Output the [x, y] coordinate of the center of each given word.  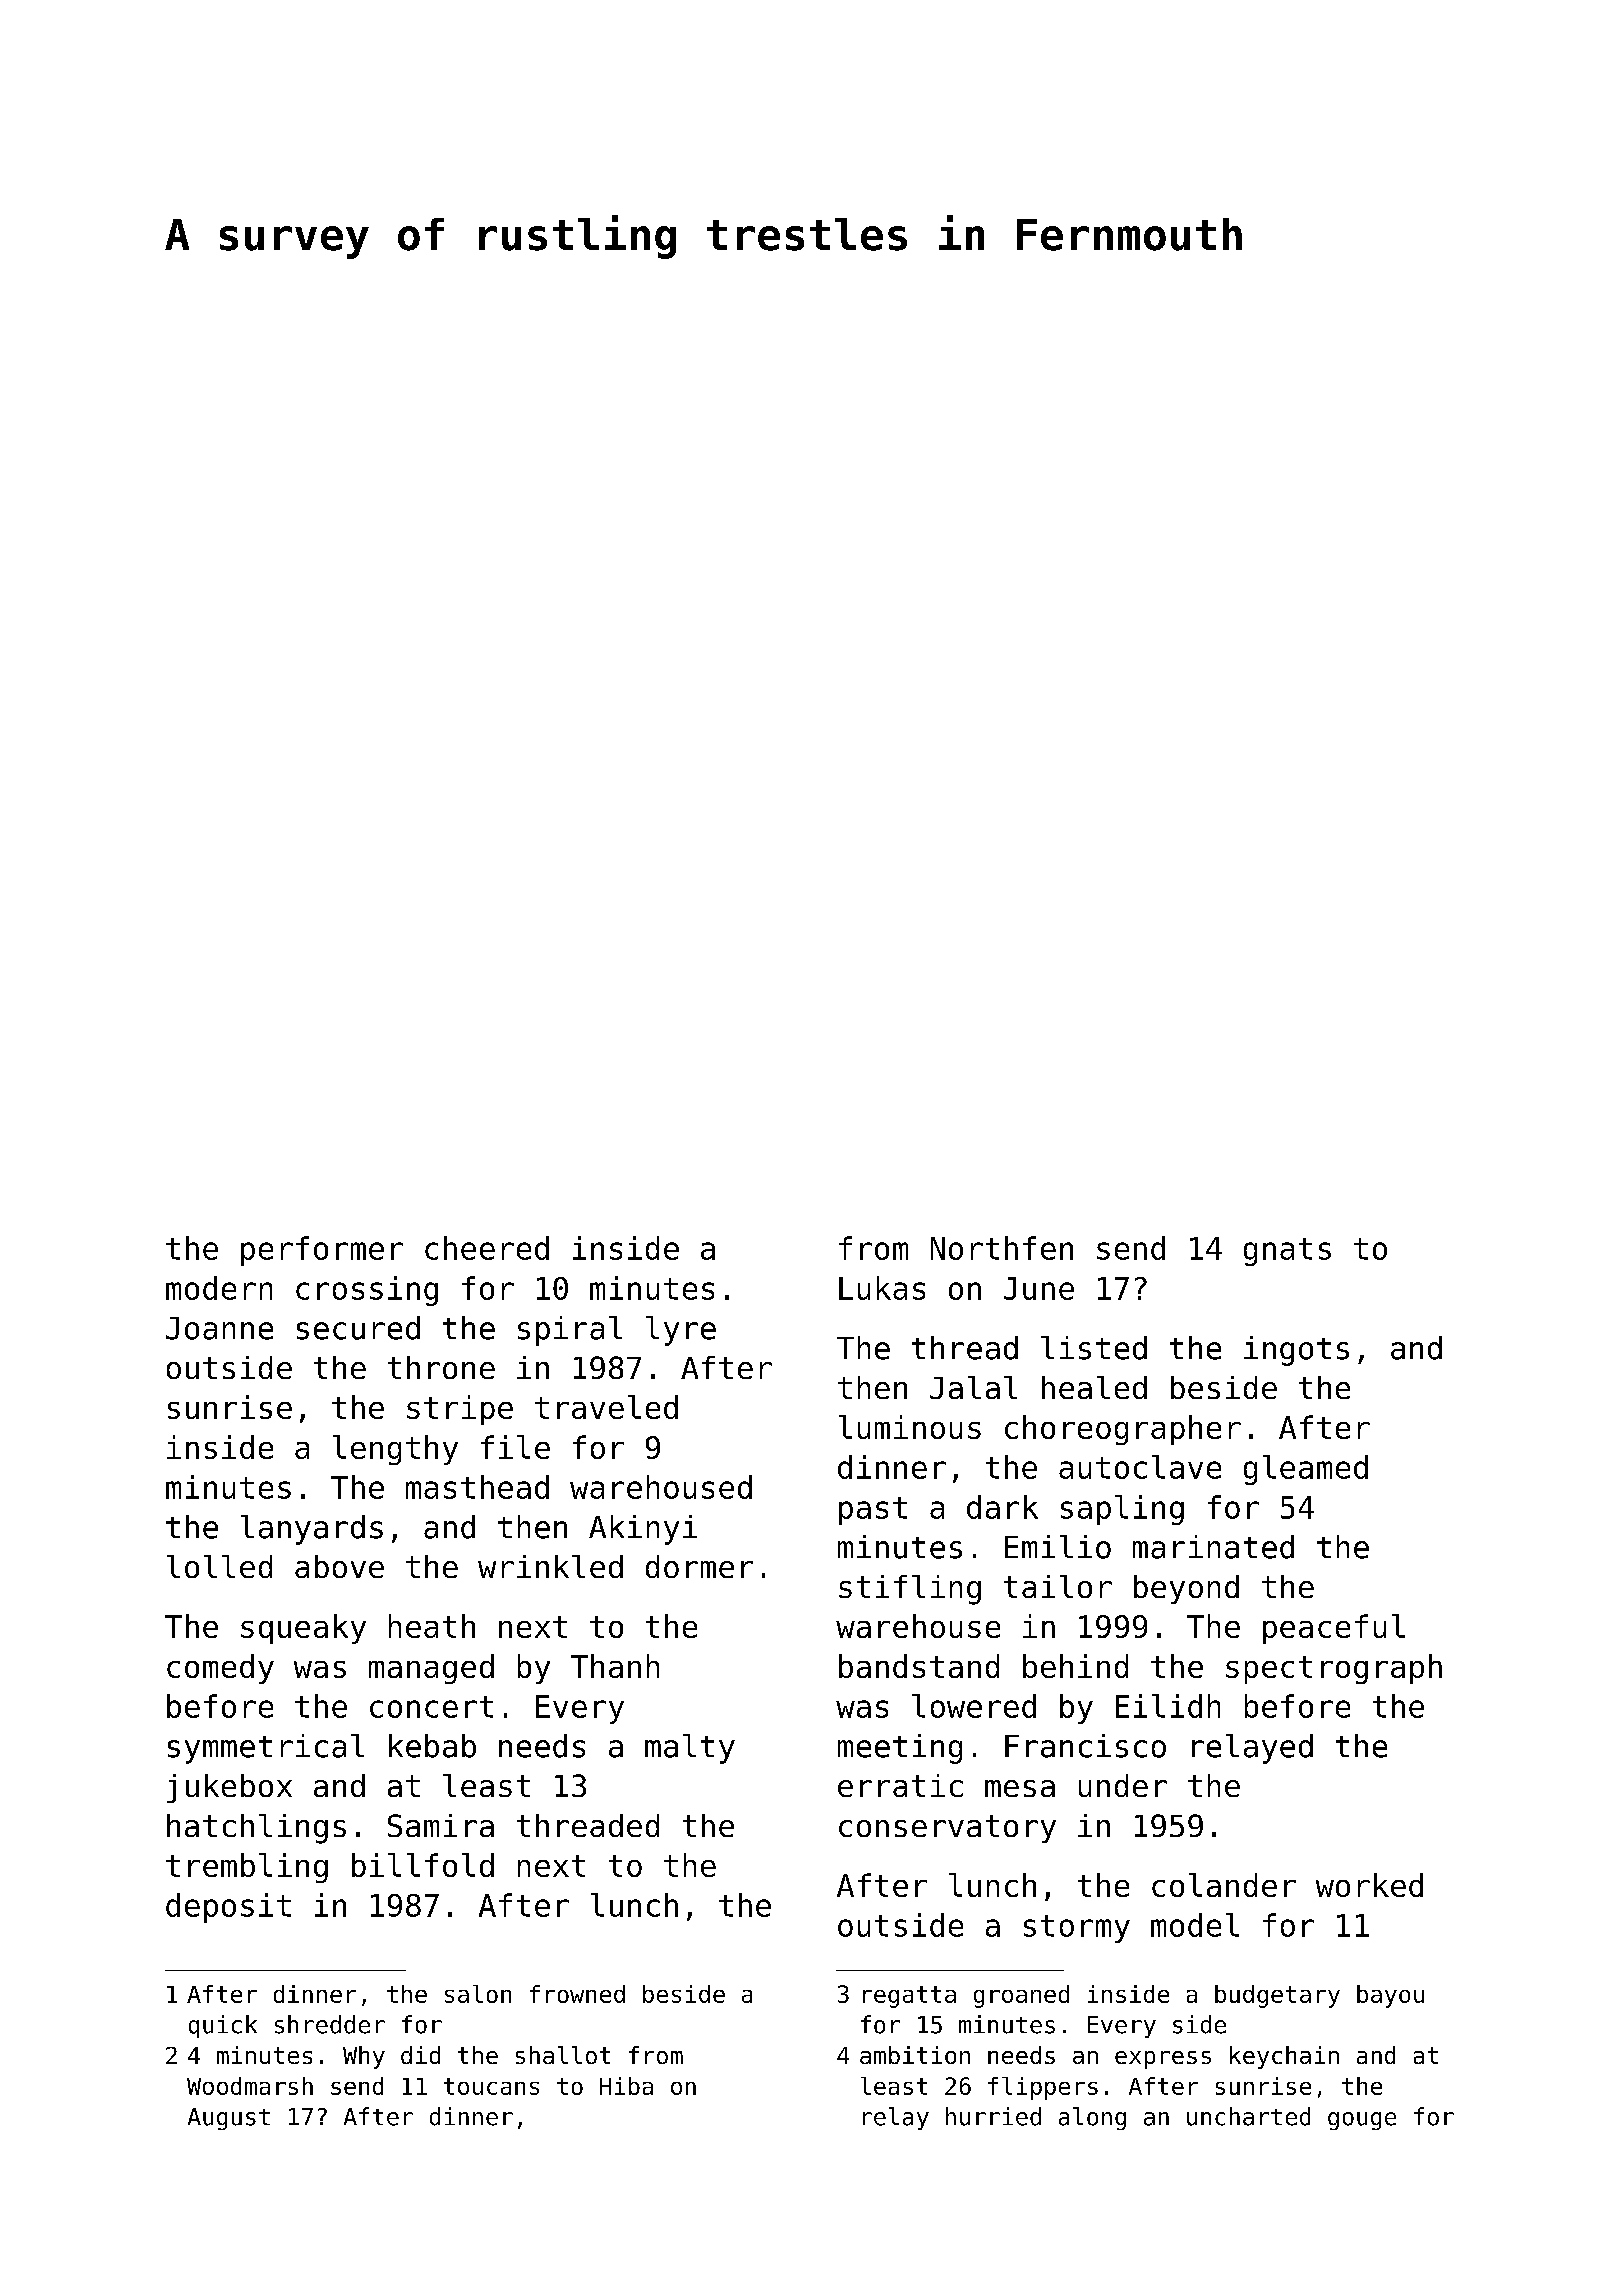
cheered [487, 1248]
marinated [1213, 1547]
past [873, 1511]
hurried [993, 2116]
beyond [1186, 1589]
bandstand [919, 1666]
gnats [1287, 1252]
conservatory [947, 1829]
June [1039, 1288]
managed [431, 1669]
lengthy [395, 1450]
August [229, 2119]
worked [1369, 1885]
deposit [228, 1908]
